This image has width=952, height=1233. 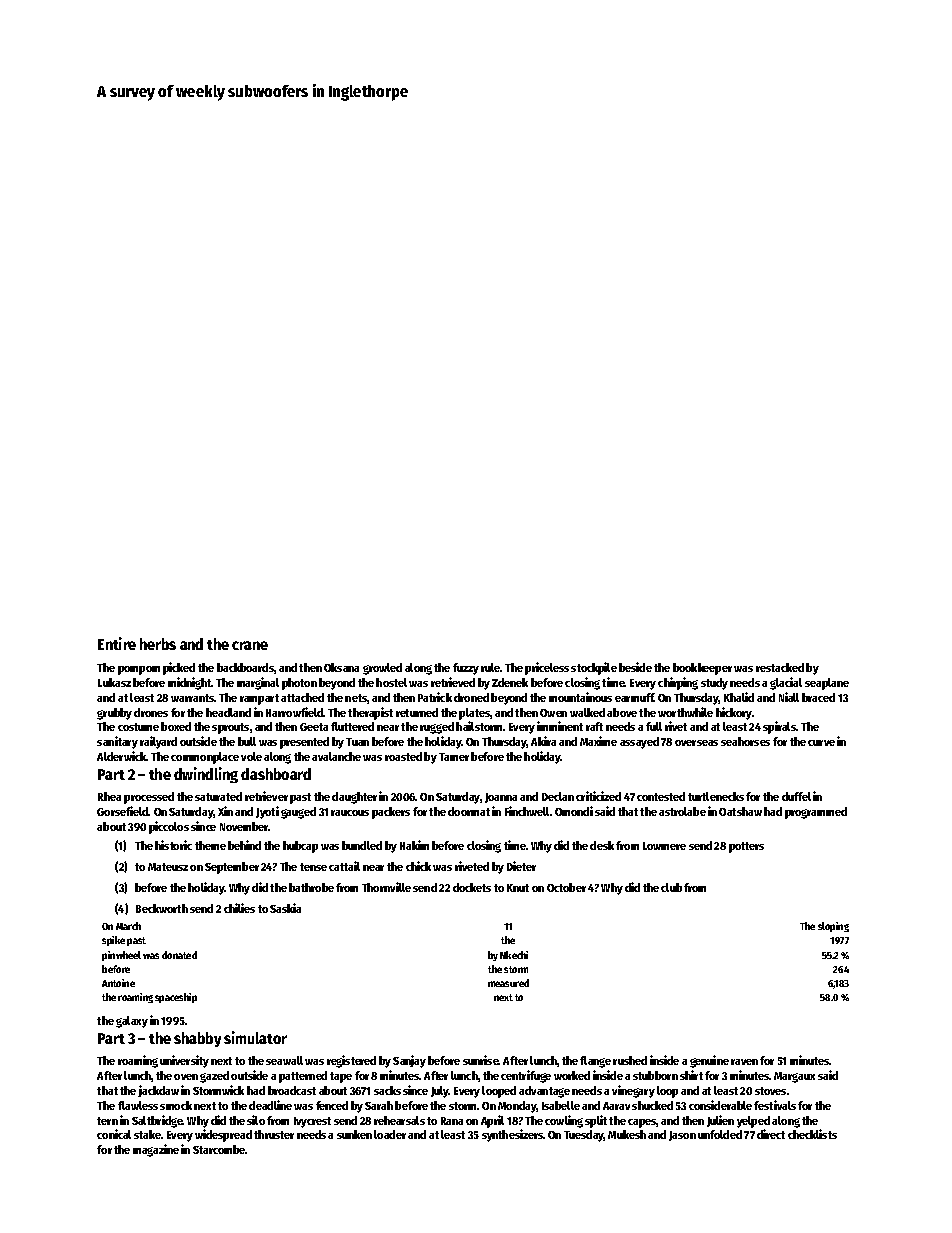 What do you see at coordinates (734, 713) in the image?
I see `hickory` at bounding box center [734, 713].
